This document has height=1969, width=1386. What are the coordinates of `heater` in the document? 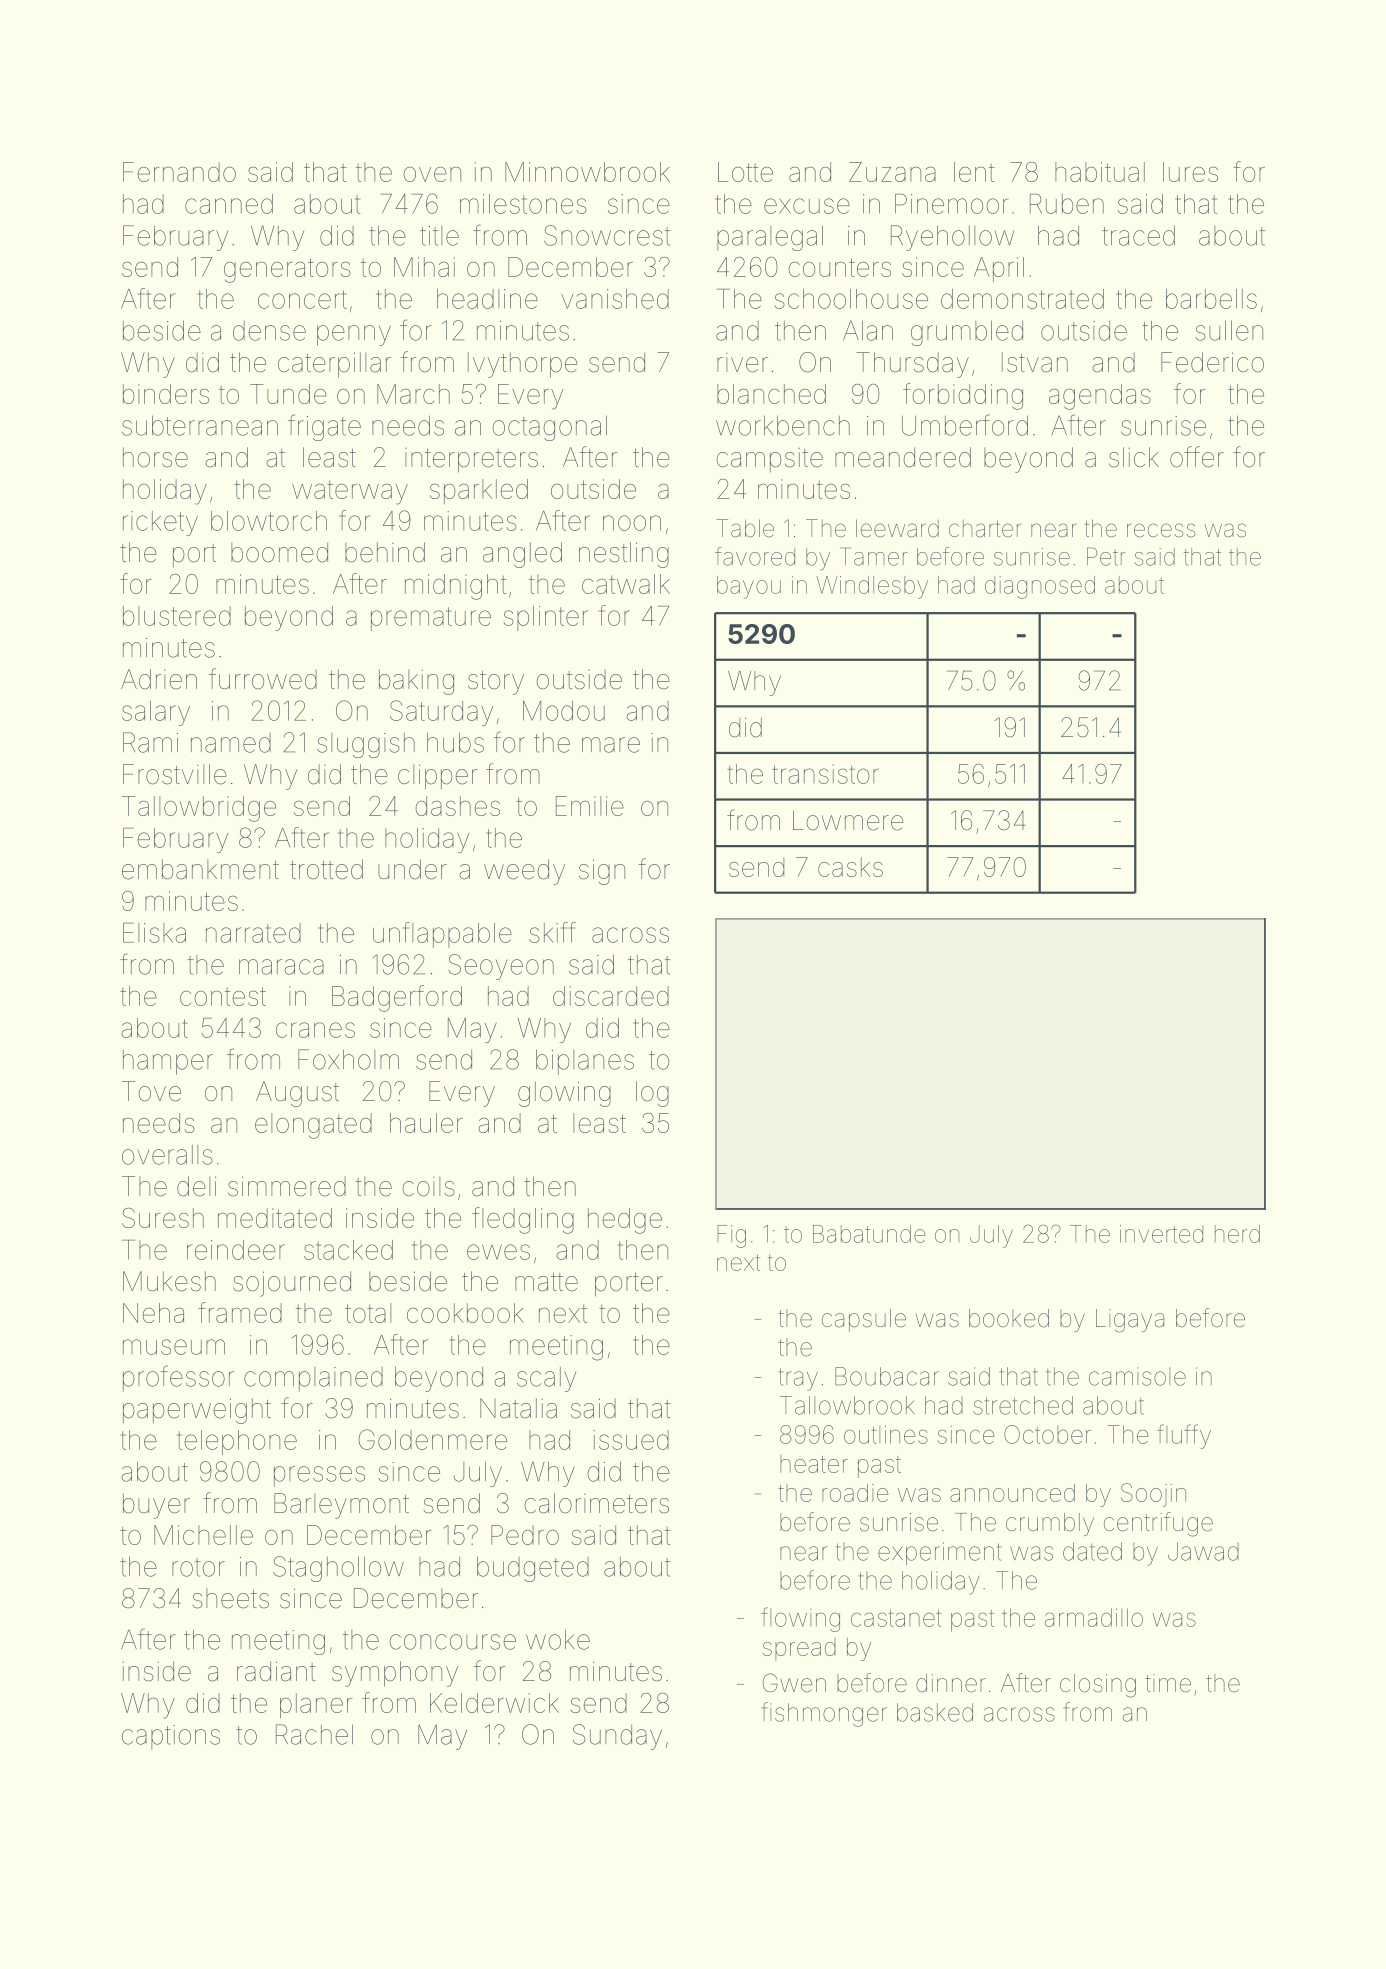 It's located at (814, 1464).
